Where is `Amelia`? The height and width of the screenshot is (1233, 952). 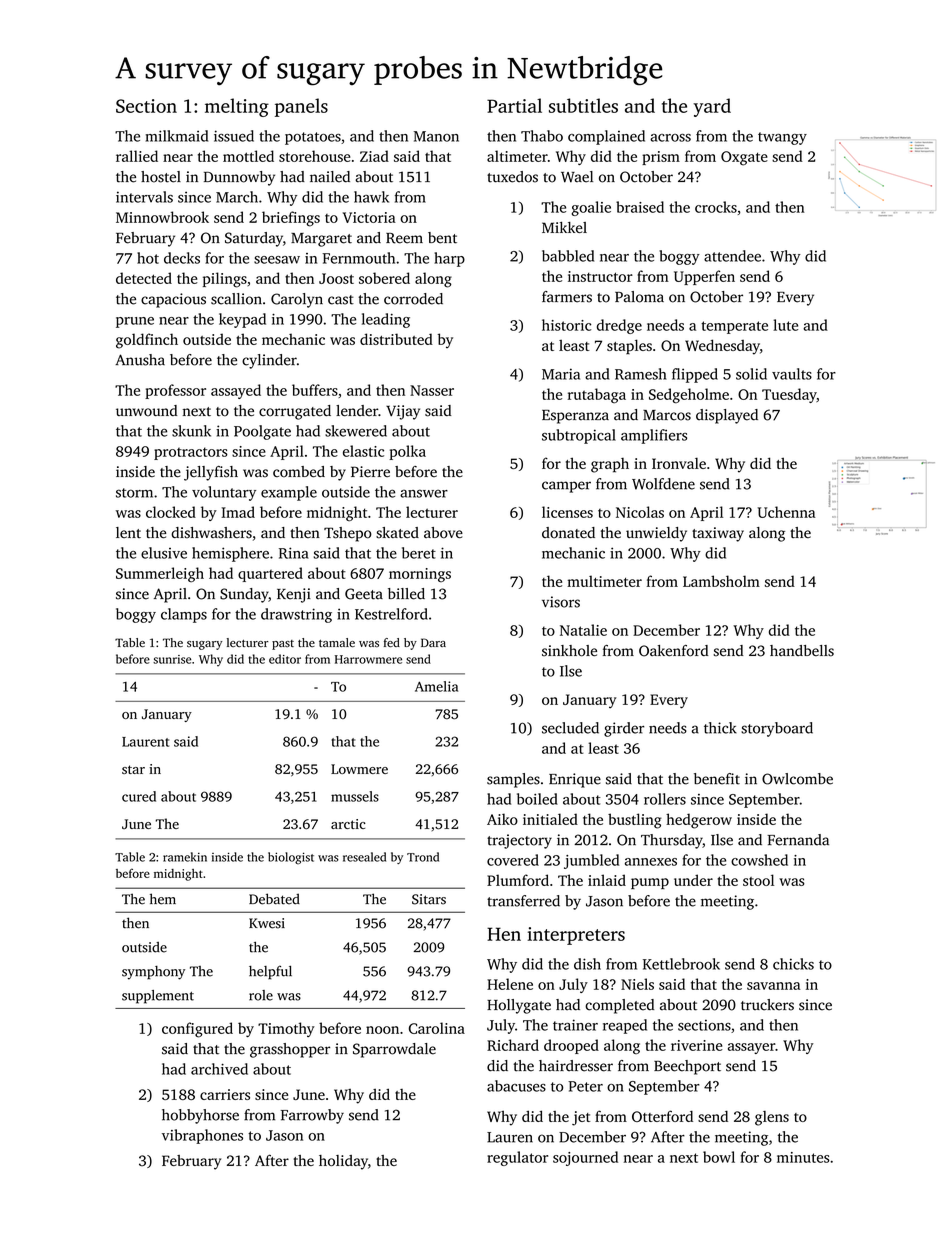
Amelia is located at coordinates (436, 686).
